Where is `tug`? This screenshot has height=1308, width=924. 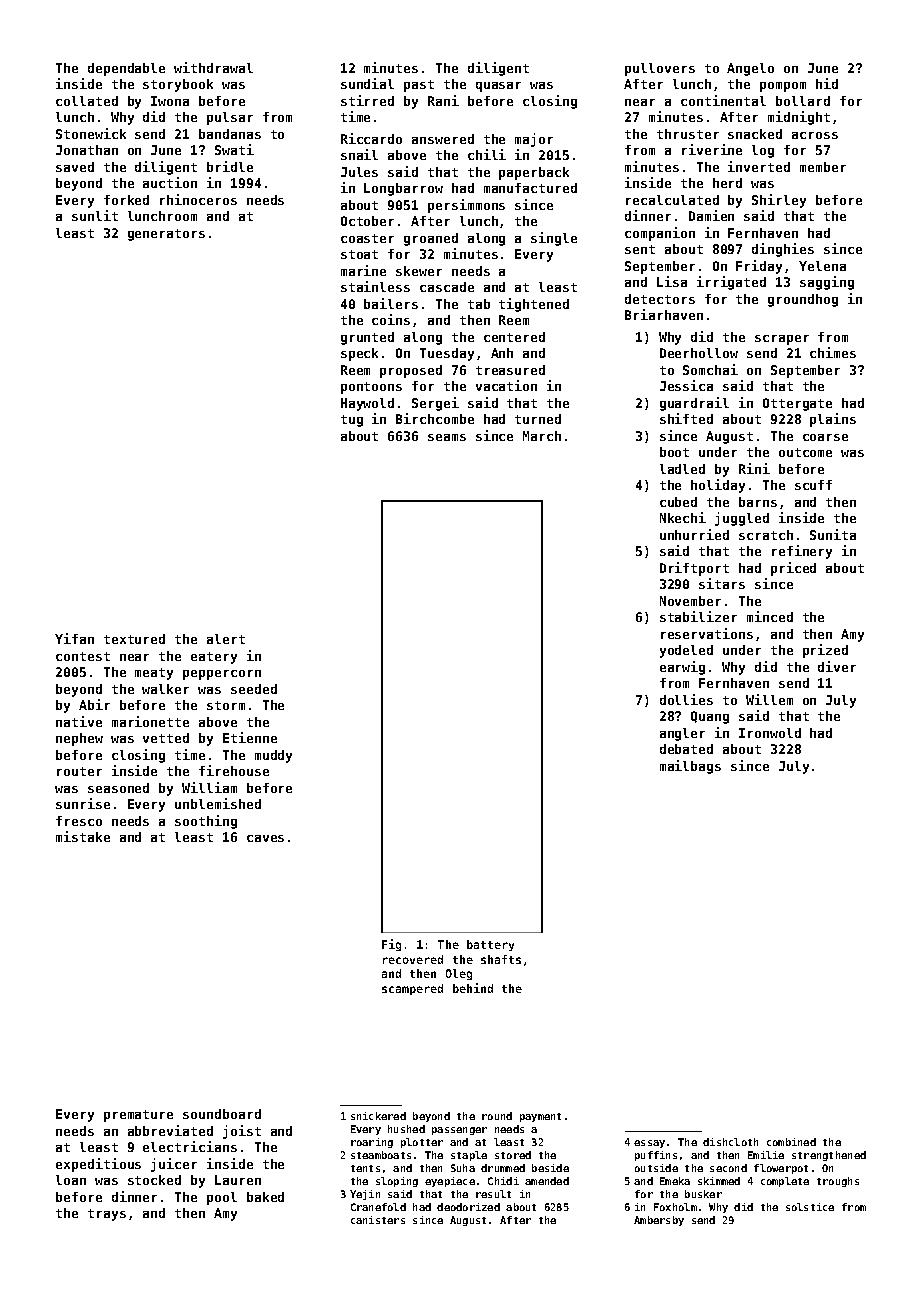 tug is located at coordinates (352, 421).
